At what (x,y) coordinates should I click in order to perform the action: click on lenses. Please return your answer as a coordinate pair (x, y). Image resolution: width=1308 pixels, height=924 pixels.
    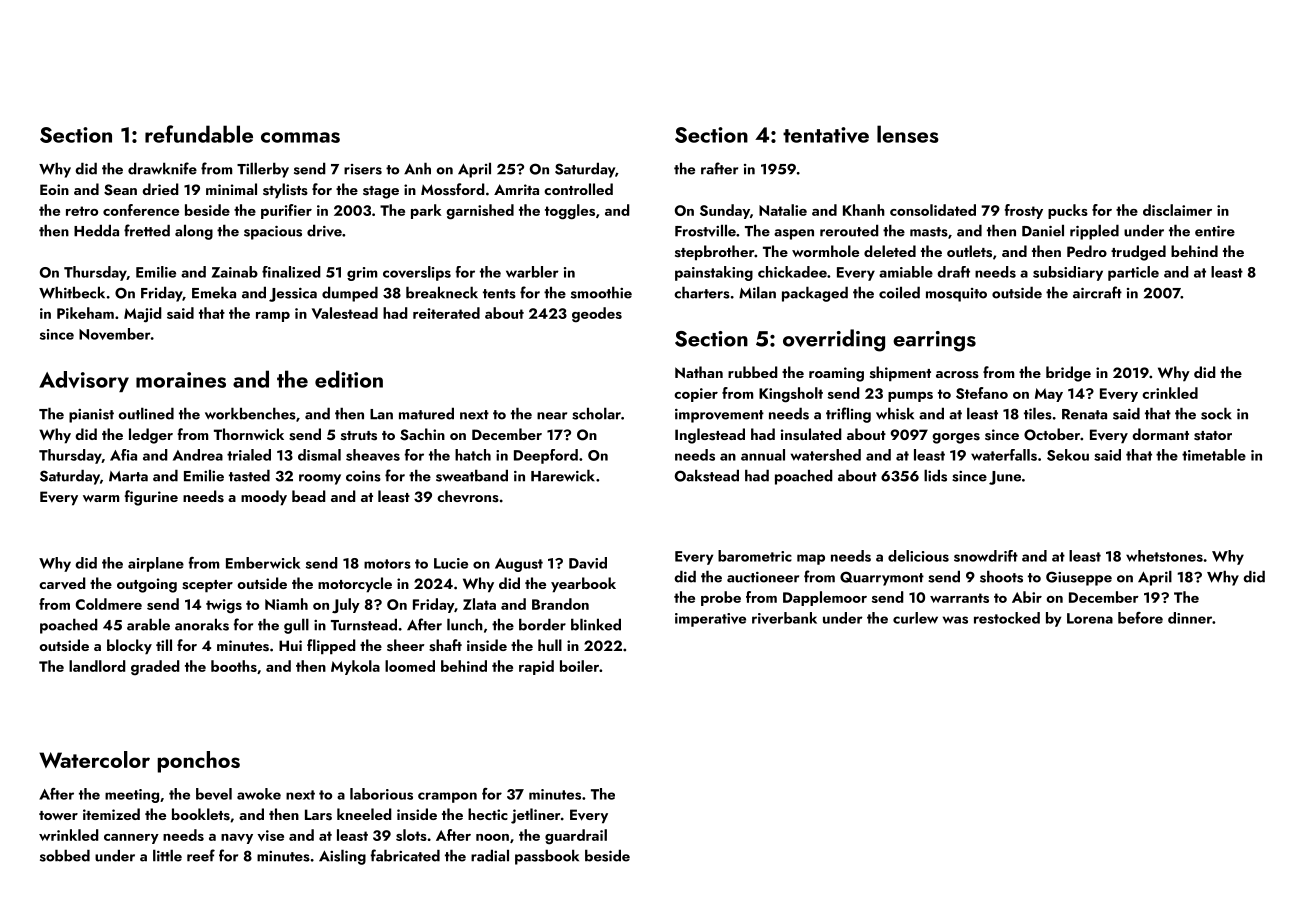
    Looking at the image, I should click on (908, 134).
